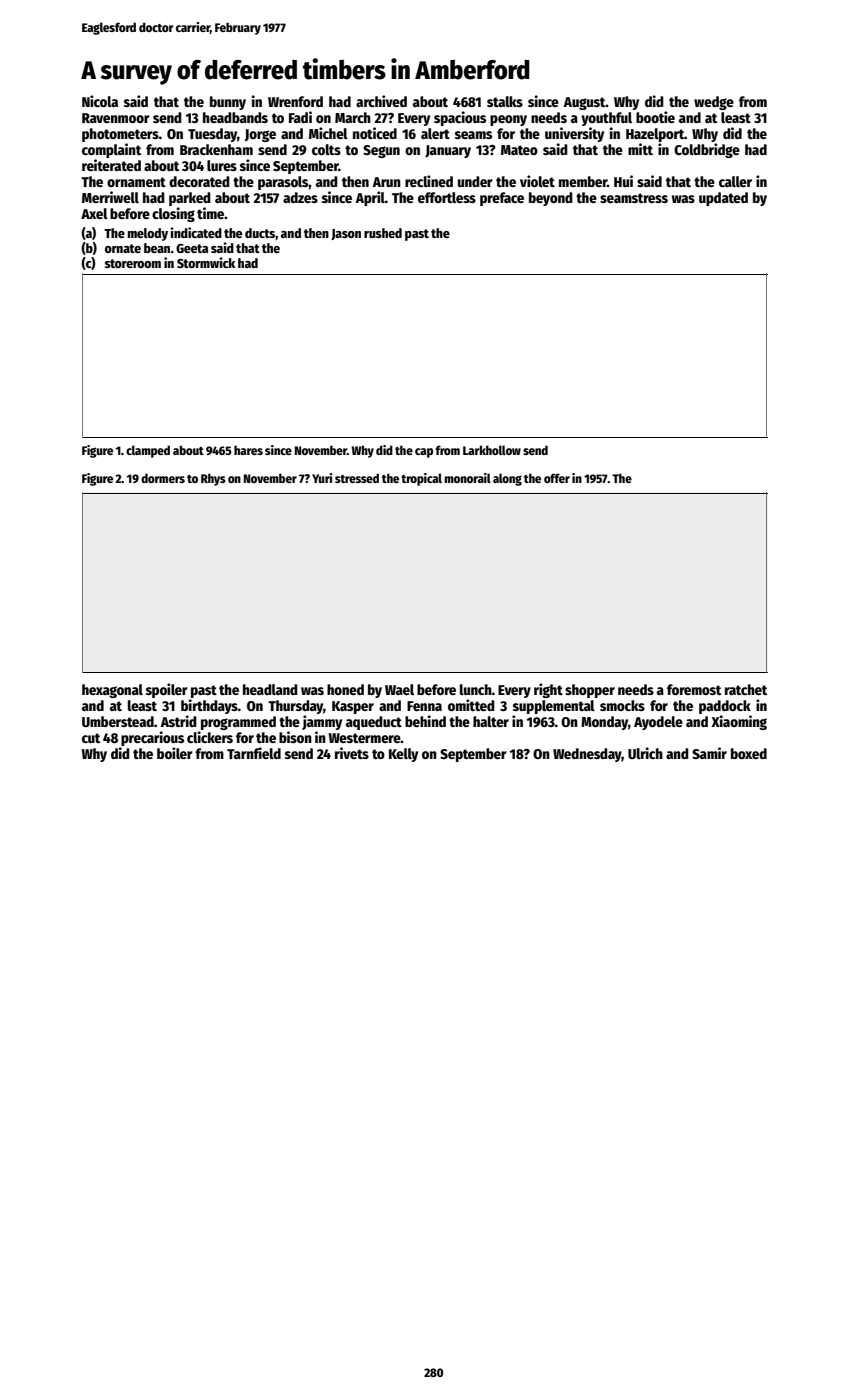 Image resolution: width=849 pixels, height=1400 pixels. I want to click on ornate, so click(123, 248).
